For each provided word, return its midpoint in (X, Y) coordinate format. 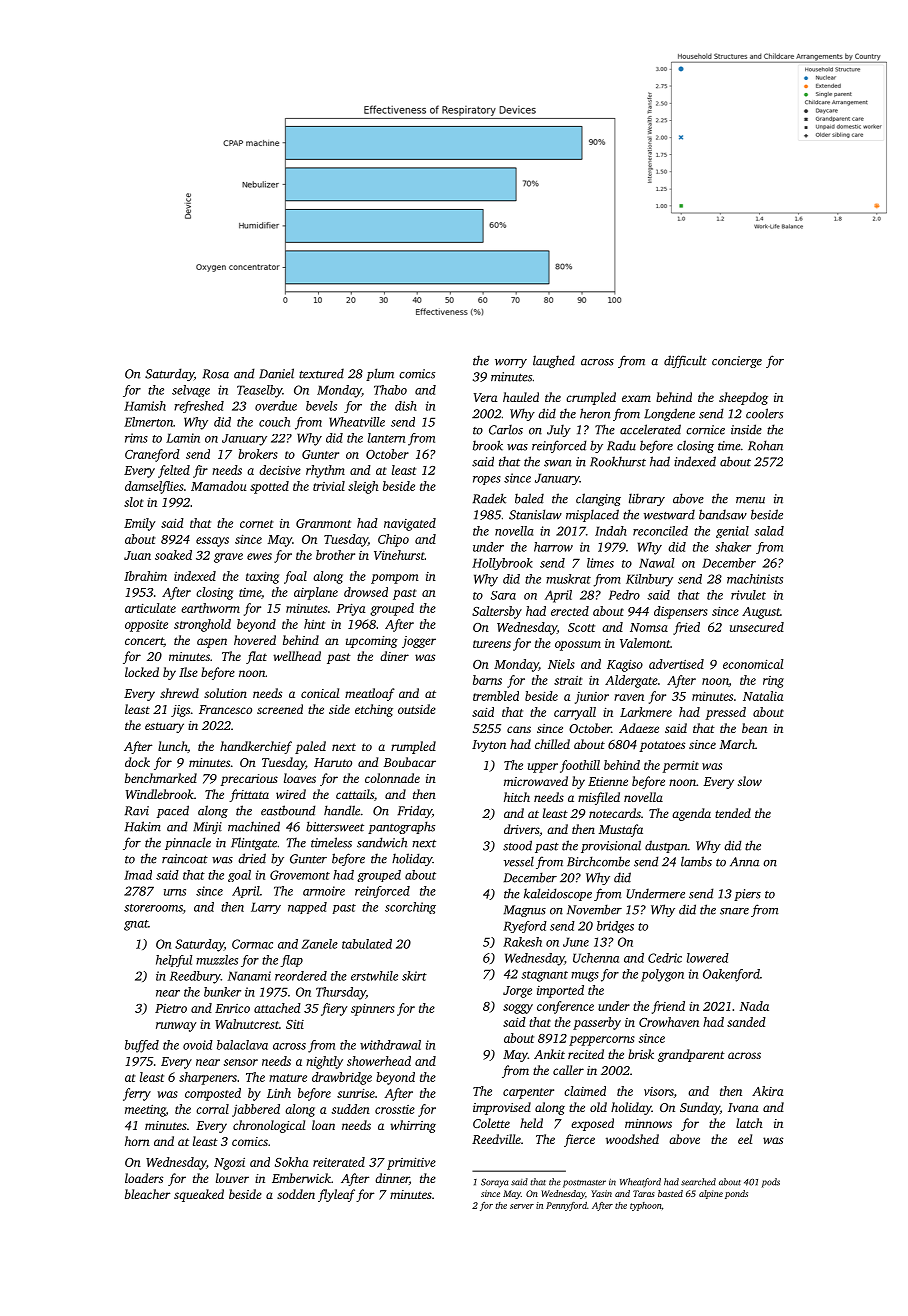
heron (595, 413)
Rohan (765, 445)
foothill (580, 766)
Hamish (145, 406)
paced (173, 811)
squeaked (199, 1195)
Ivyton (489, 746)
